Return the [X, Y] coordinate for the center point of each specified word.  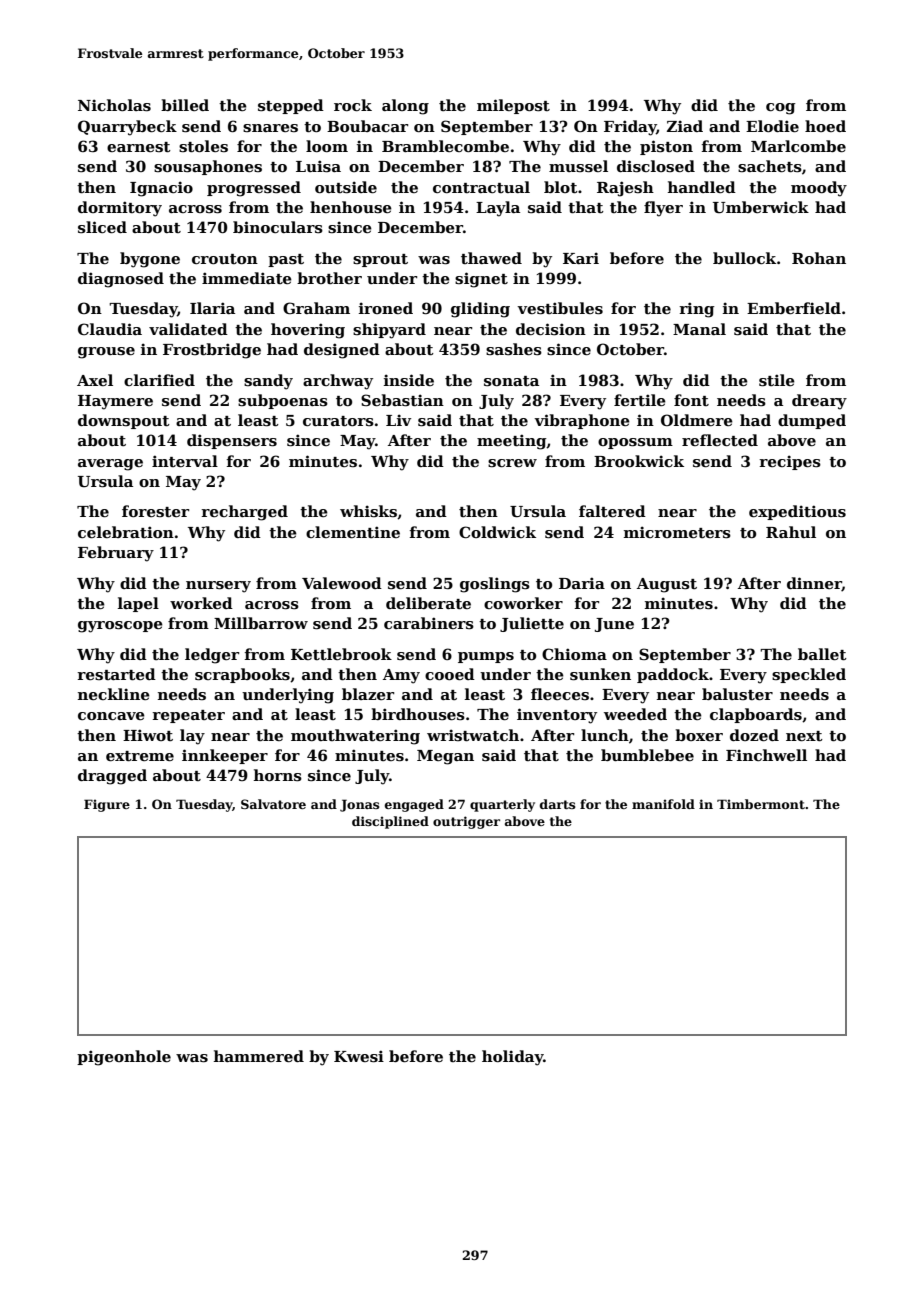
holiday [512, 1058]
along [405, 107]
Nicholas [114, 105]
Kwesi [359, 1056]
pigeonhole [124, 1058]
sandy [268, 382]
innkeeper [225, 756]
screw [512, 463]
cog [781, 109]
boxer [699, 735]
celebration [126, 532]
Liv [398, 420]
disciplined [390, 822]
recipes [790, 462]
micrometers [677, 532]
